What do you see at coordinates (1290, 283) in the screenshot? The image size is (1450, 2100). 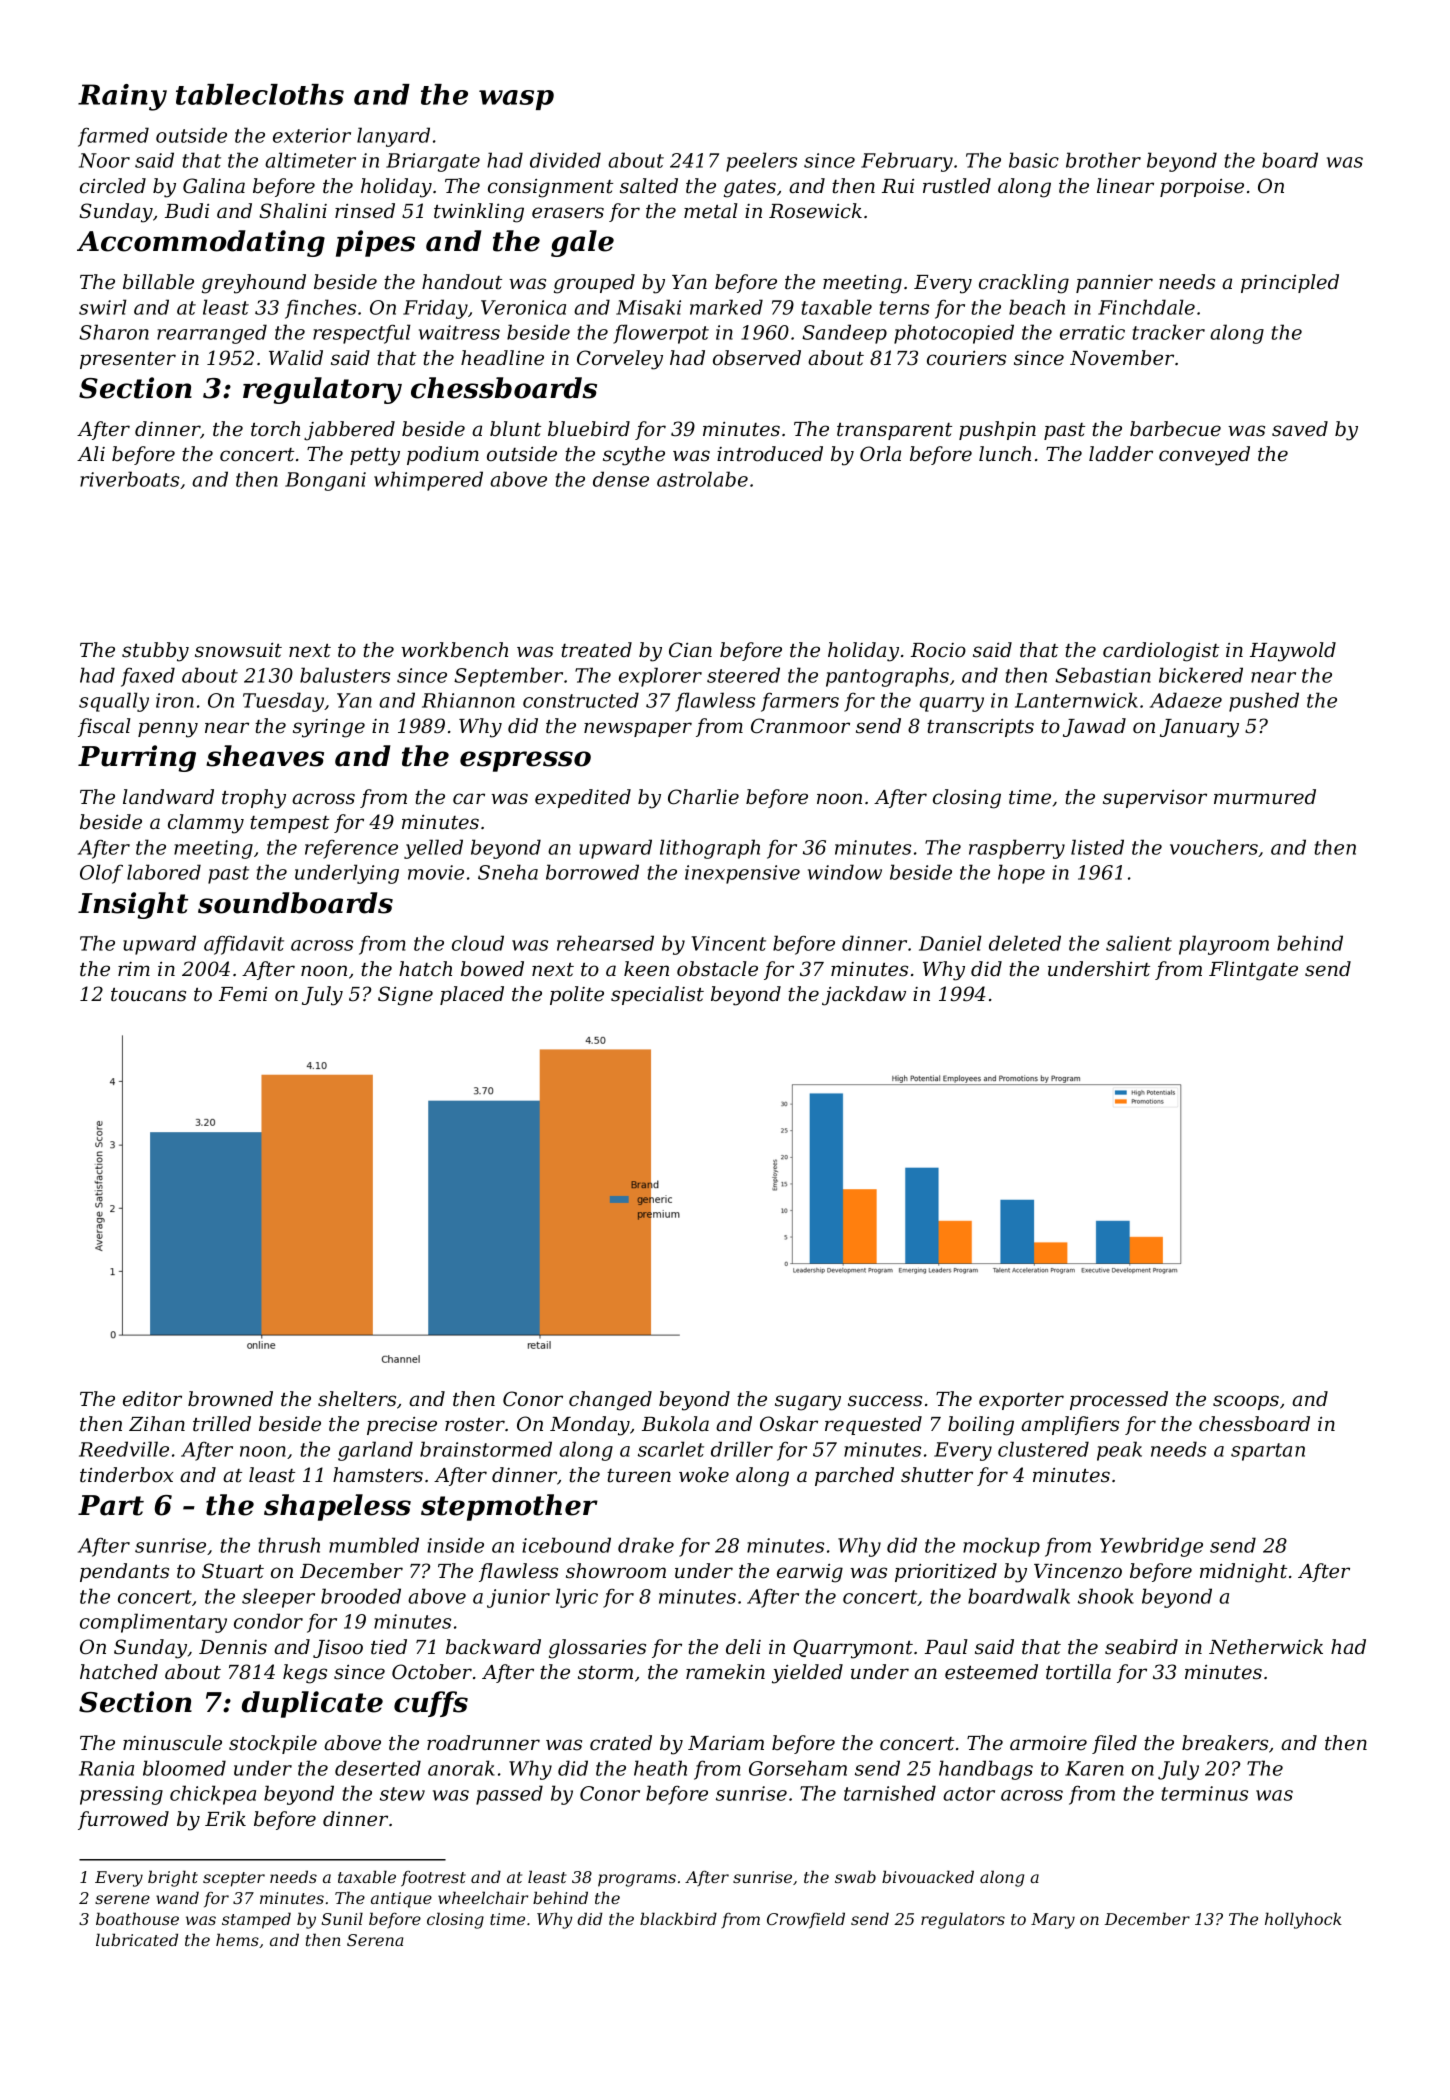 I see `principled` at bounding box center [1290, 283].
